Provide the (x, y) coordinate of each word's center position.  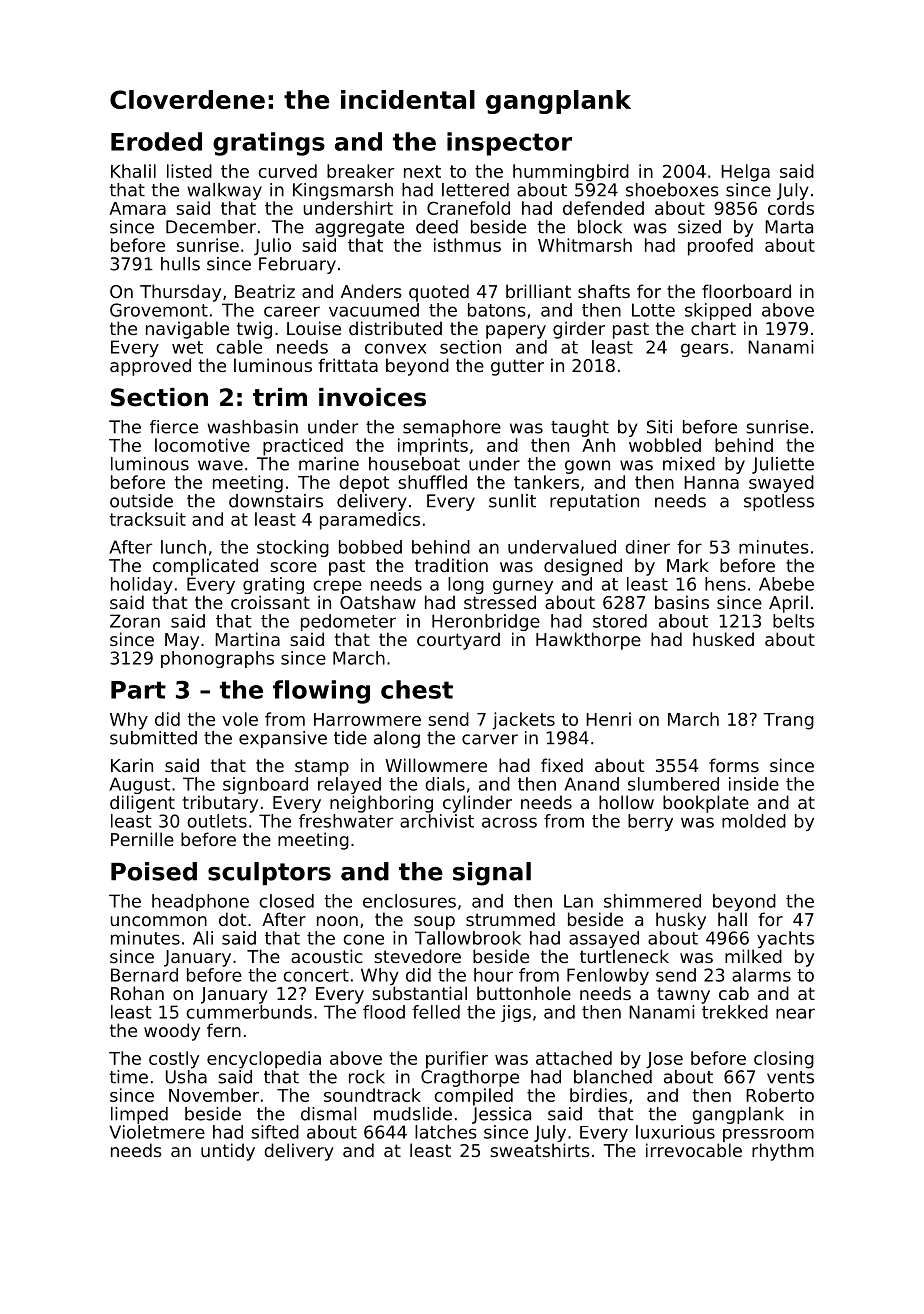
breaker (360, 171)
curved (287, 171)
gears (704, 350)
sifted (275, 1132)
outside (141, 501)
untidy (228, 1152)
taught (580, 428)
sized (699, 227)
